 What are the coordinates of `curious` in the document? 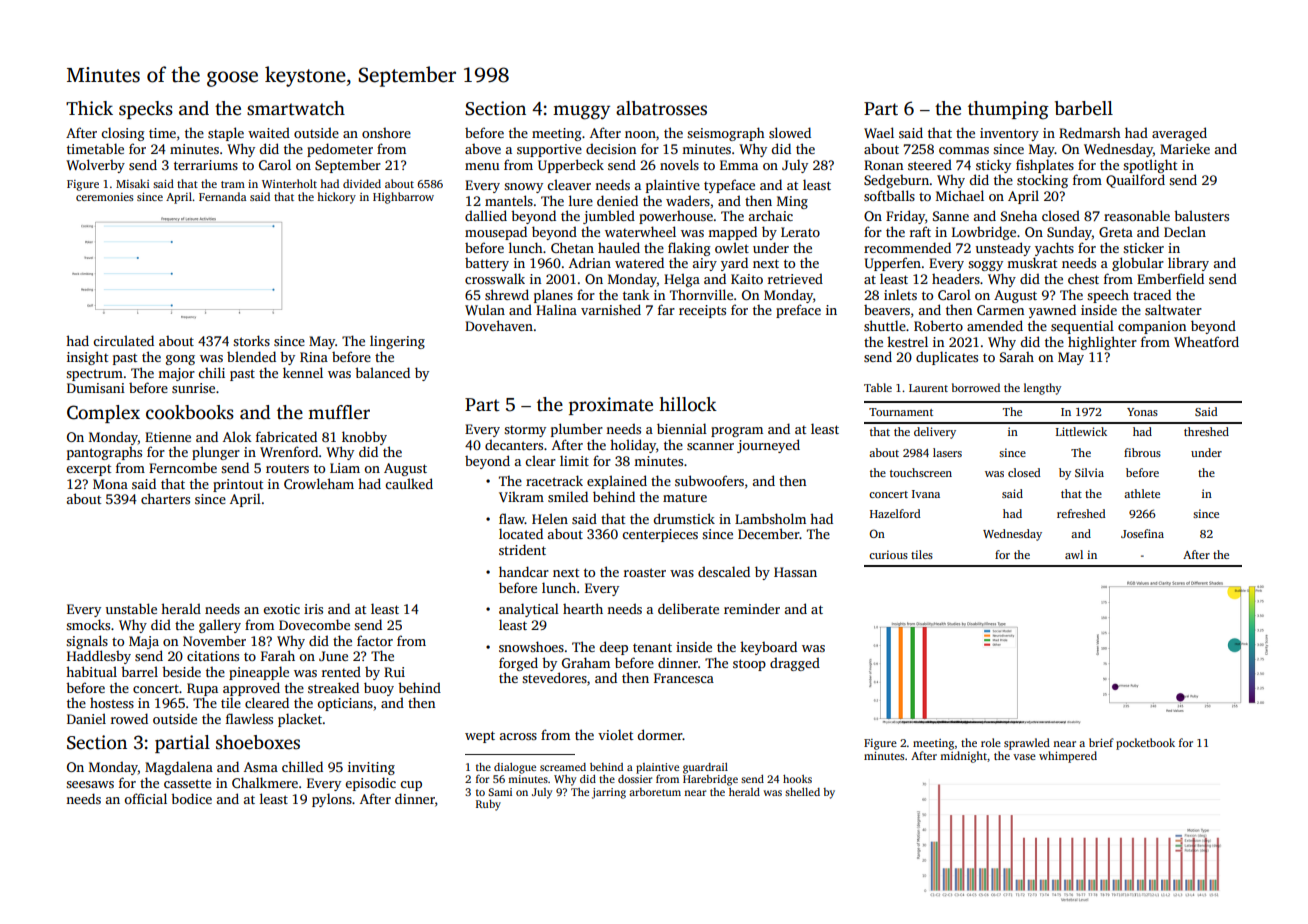 It's located at (888, 554).
